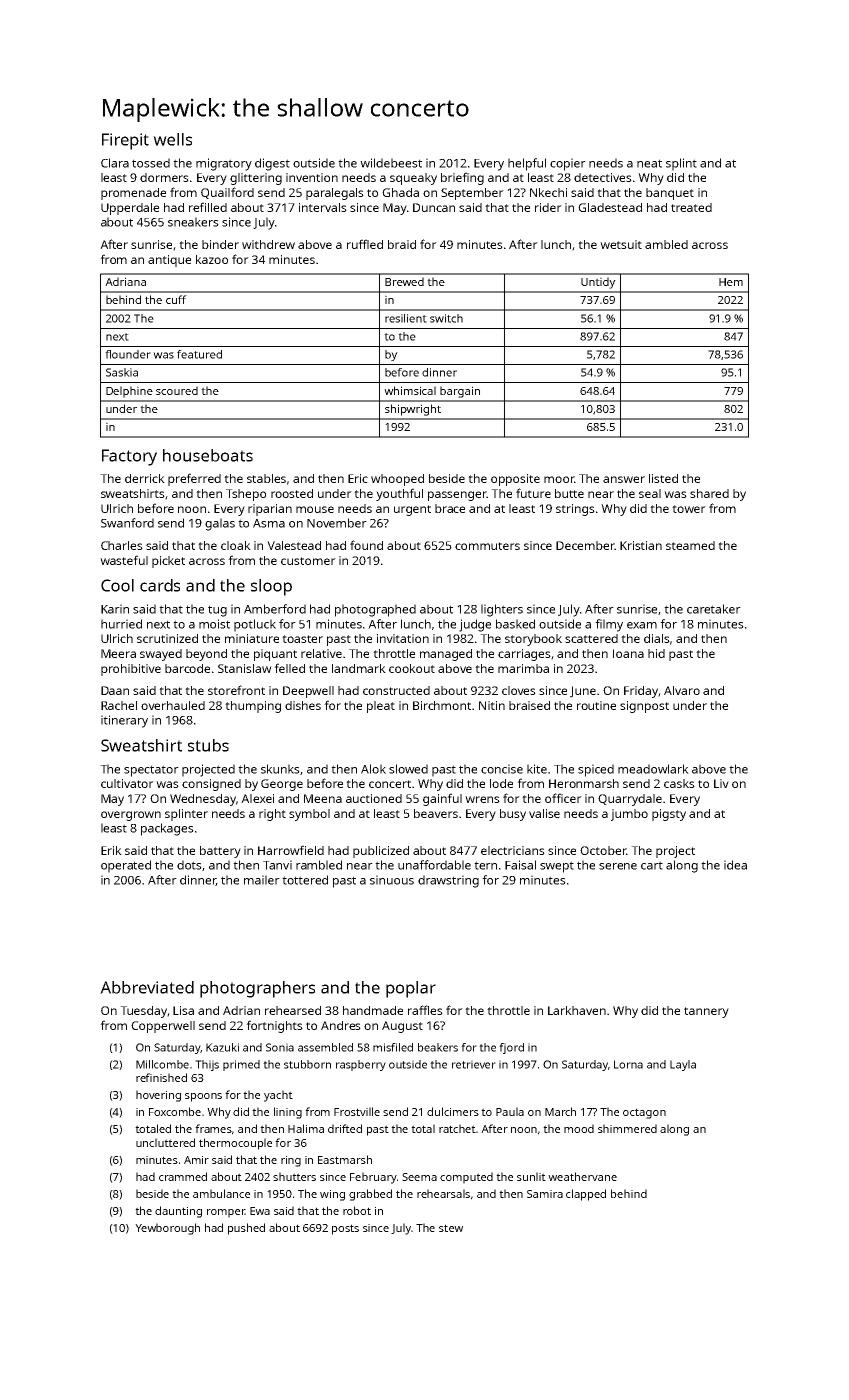 Image resolution: width=849 pixels, height=1400 pixels. What do you see at coordinates (706, 1012) in the image?
I see `tannery` at bounding box center [706, 1012].
